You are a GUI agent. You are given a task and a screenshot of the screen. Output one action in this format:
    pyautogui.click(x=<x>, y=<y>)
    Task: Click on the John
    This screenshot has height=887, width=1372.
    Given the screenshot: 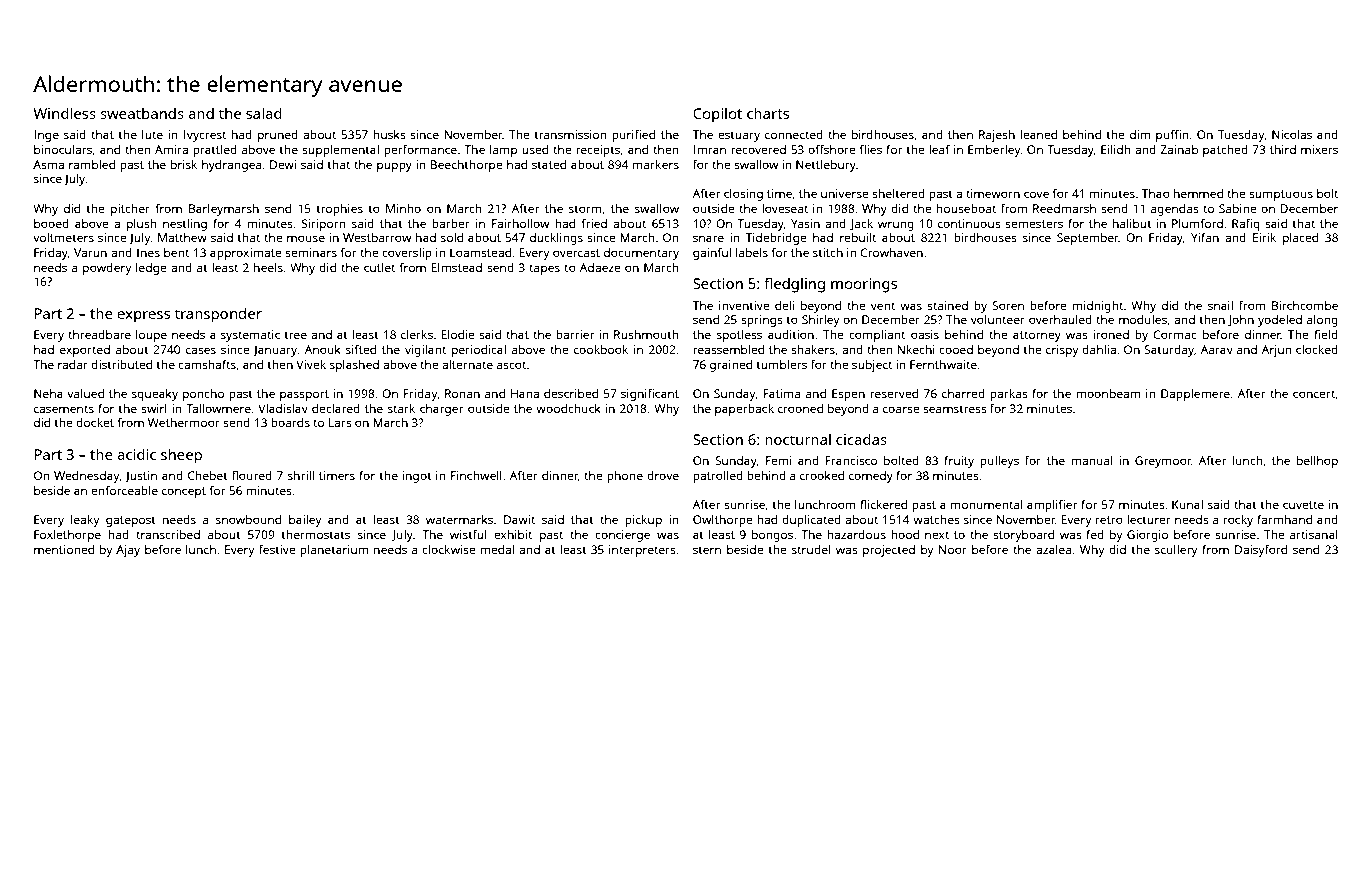 What is the action you would take?
    pyautogui.click(x=1241, y=320)
